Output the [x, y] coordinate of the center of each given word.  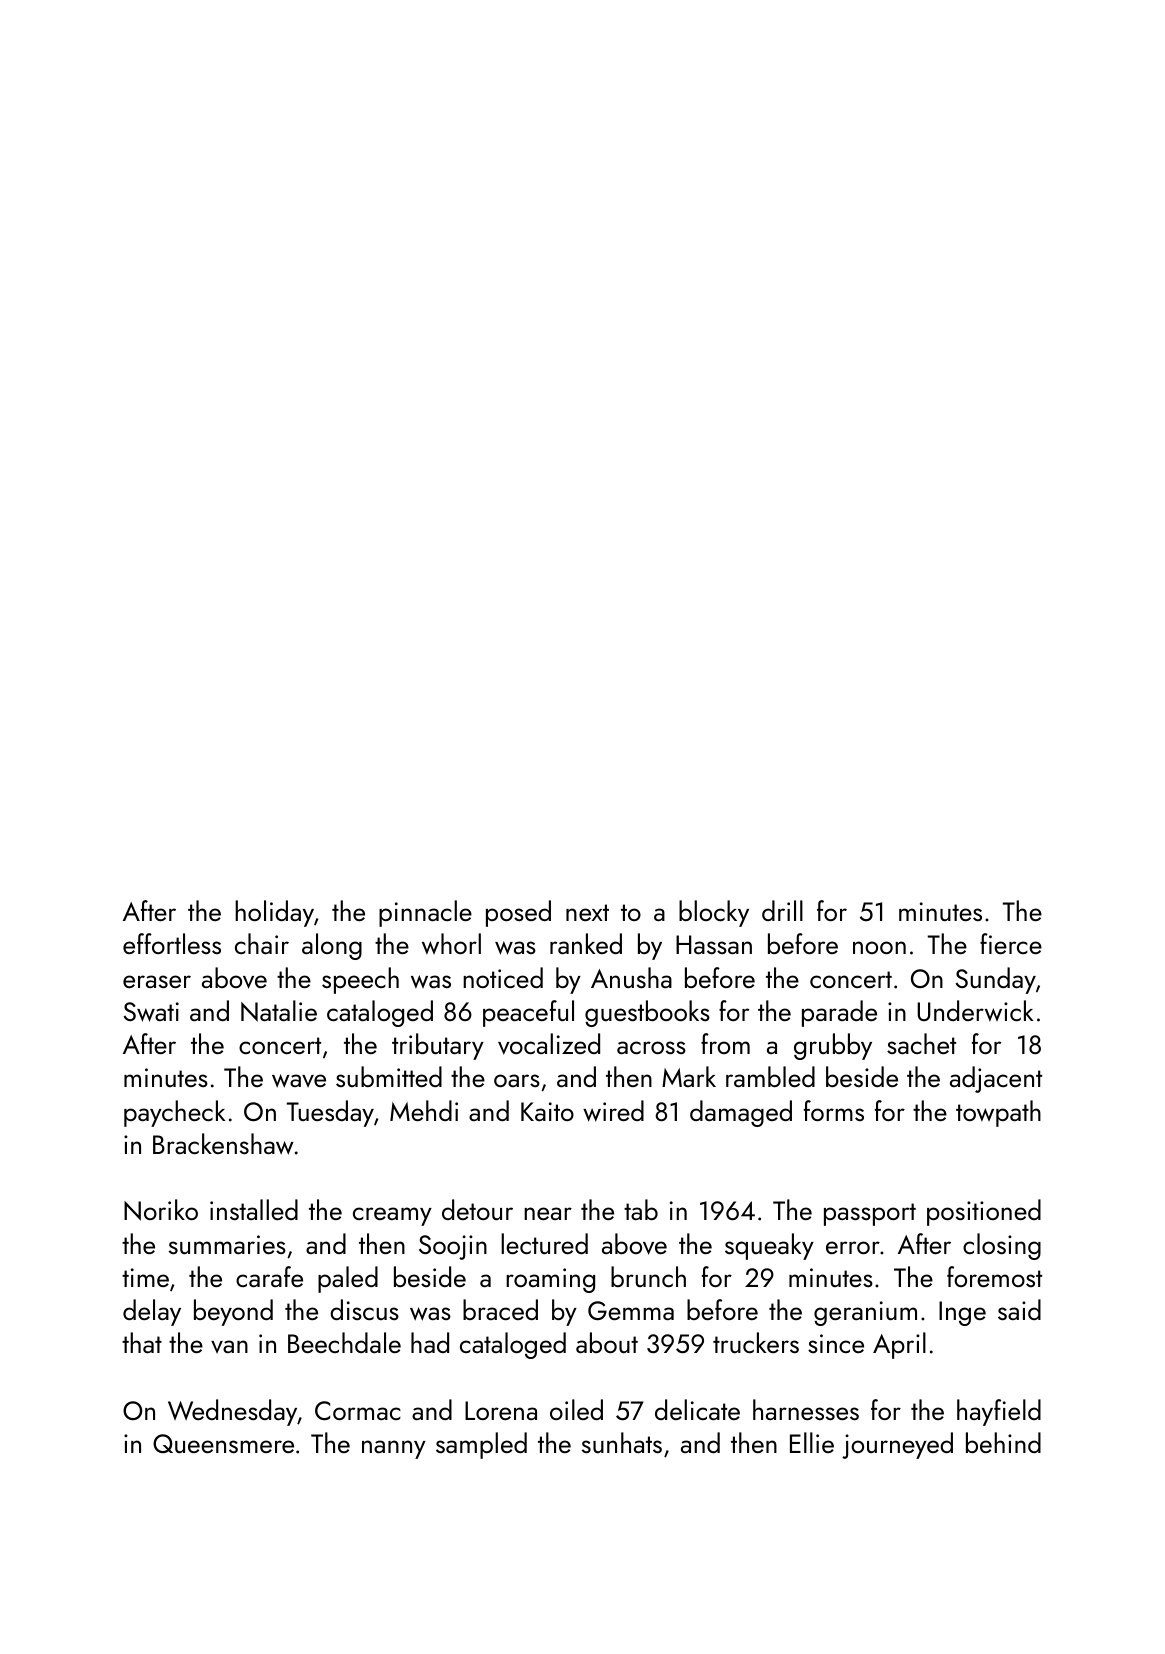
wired [613, 1111]
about [607, 1342]
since [836, 1343]
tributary [438, 1046]
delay [152, 1312]
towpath [998, 1113]
